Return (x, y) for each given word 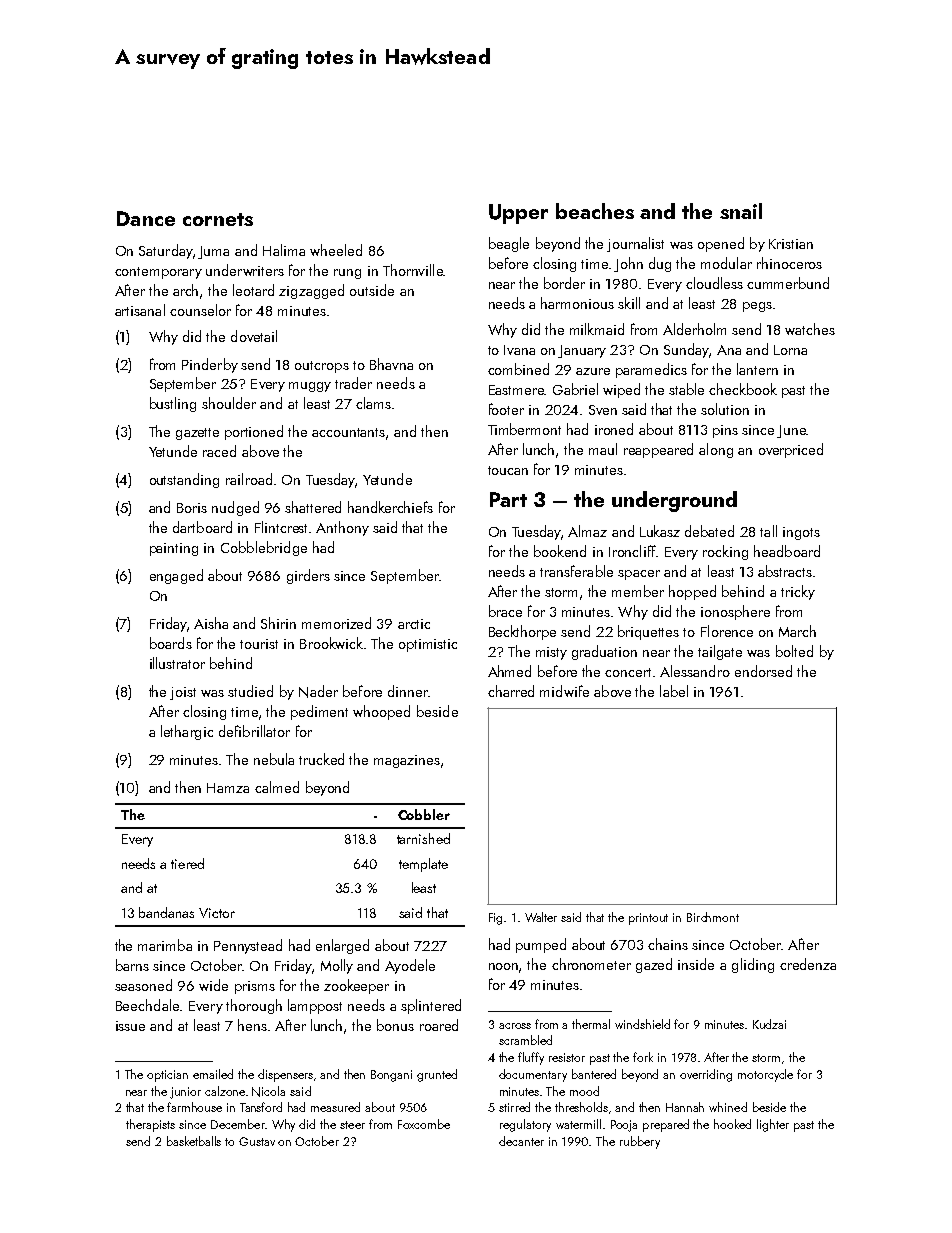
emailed (213, 1074)
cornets (218, 219)
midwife (564, 691)
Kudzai (769, 1024)
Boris (192, 508)
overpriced (791, 450)
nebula (274, 759)
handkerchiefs (390, 507)
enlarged (342, 946)
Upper (518, 214)
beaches (595, 211)
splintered (431, 1006)
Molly (337, 966)
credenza (808, 964)
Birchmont (713, 917)
